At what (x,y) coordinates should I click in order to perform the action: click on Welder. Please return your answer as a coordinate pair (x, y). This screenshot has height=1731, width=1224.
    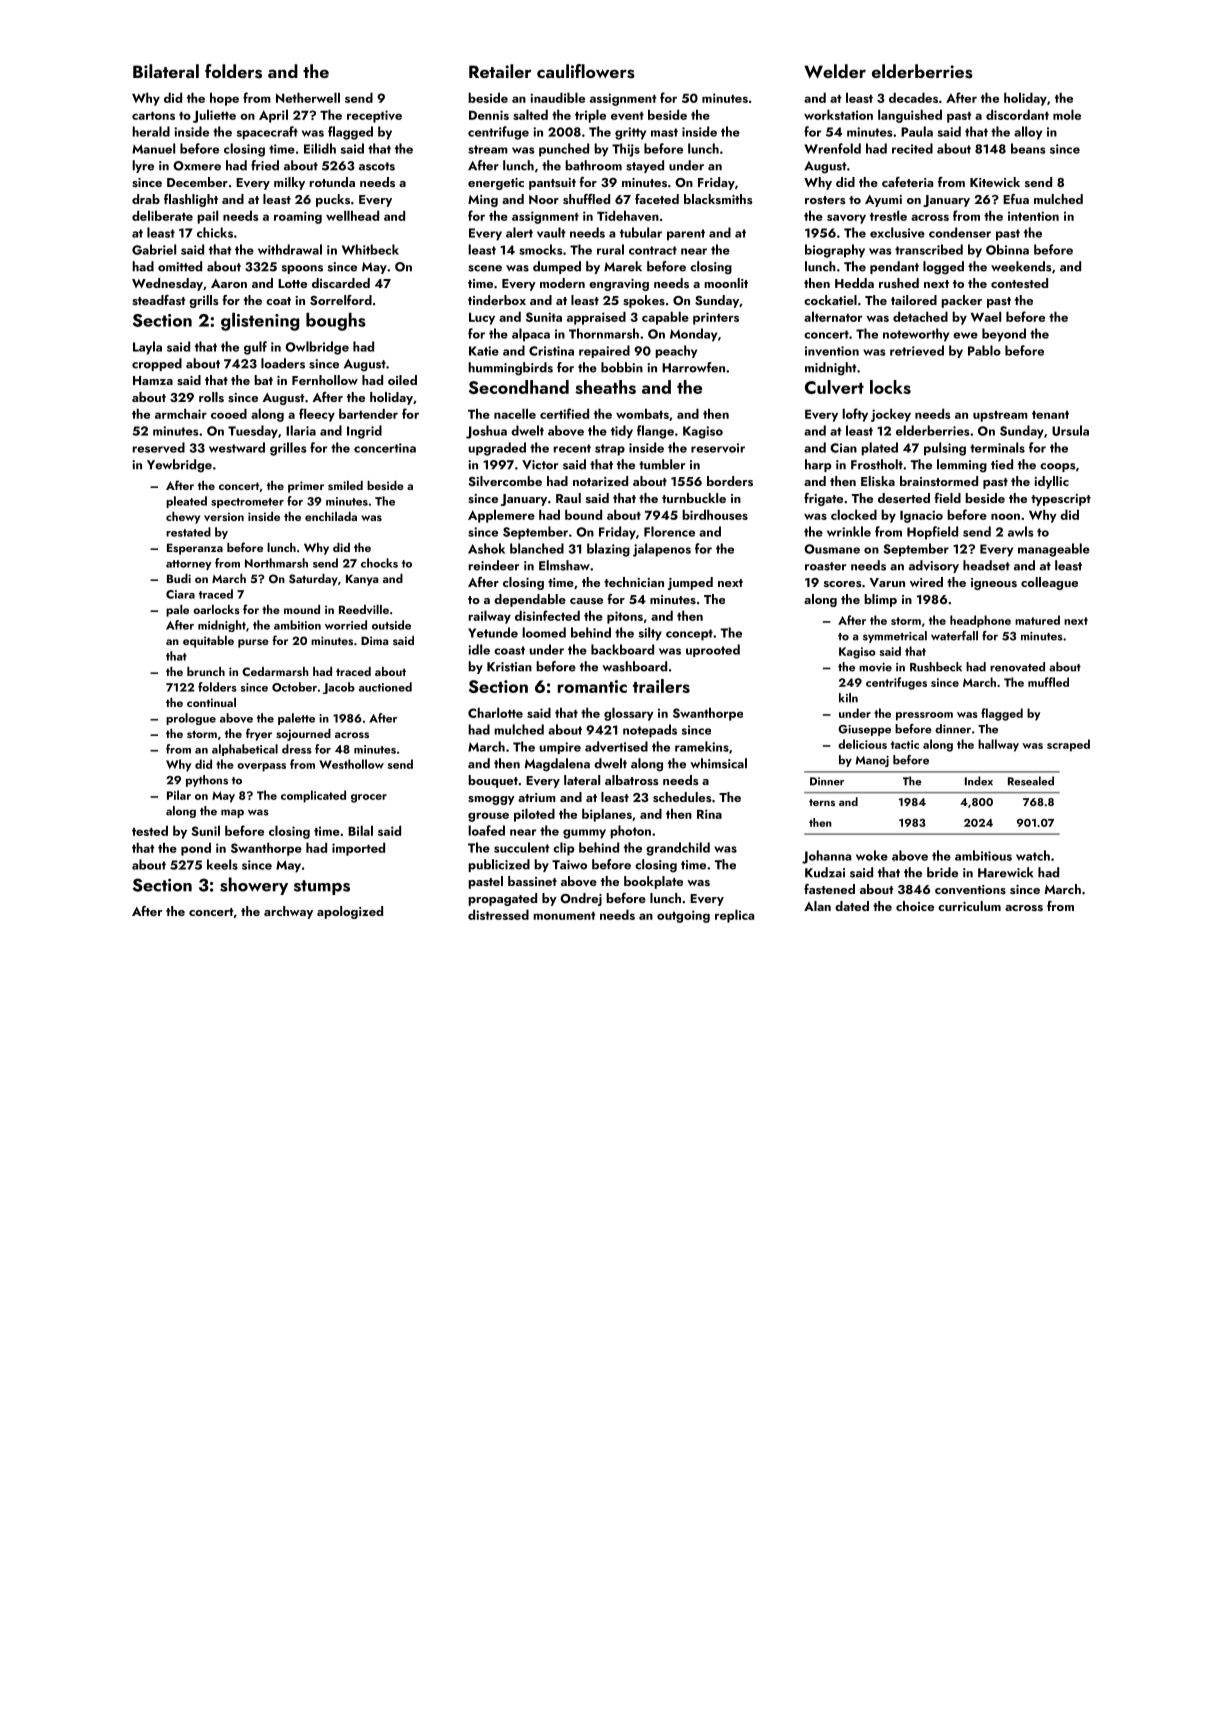
    Looking at the image, I should click on (835, 71).
